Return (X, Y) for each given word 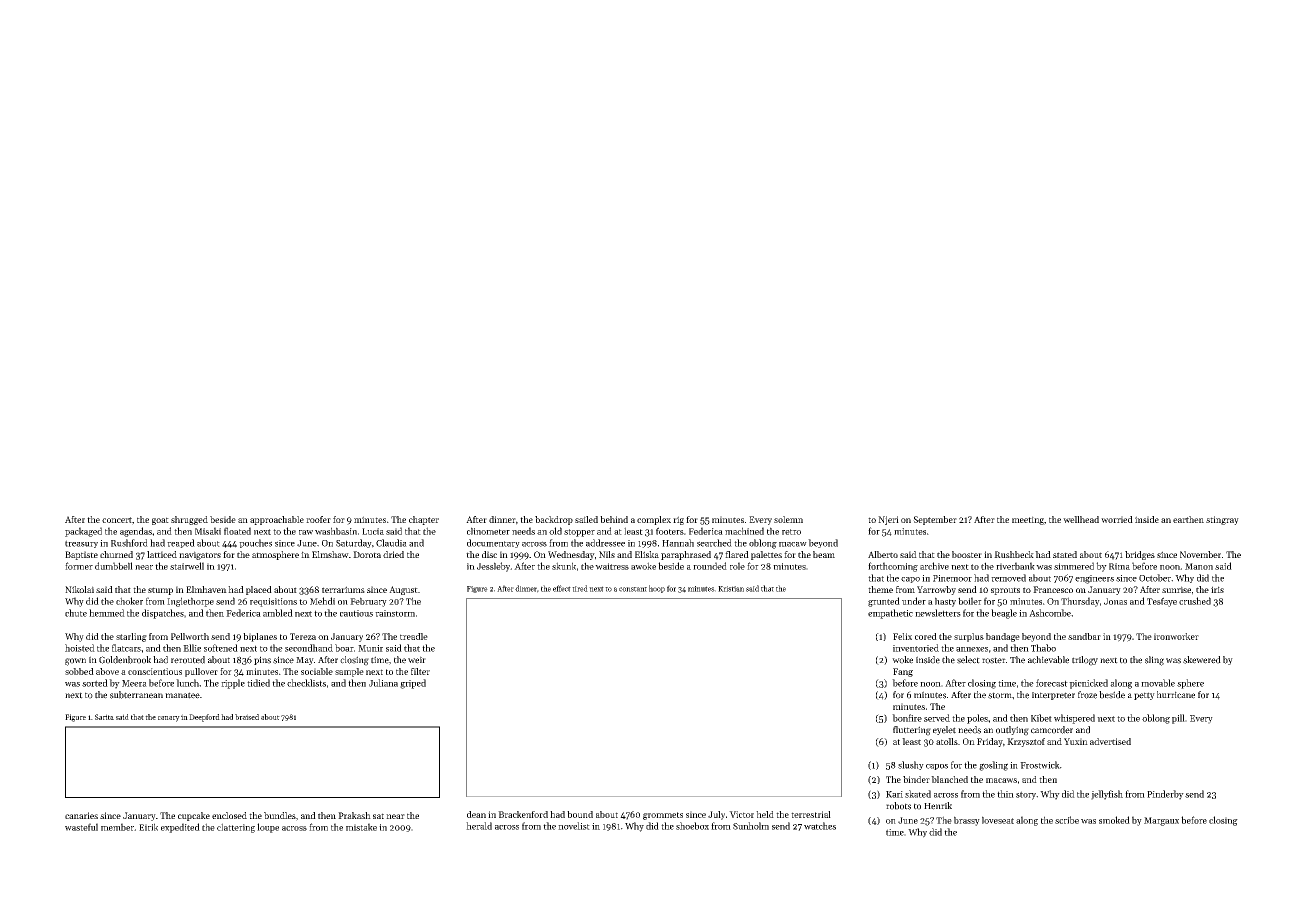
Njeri (888, 520)
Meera (134, 683)
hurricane (1176, 695)
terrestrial (811, 814)
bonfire (907, 718)
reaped (181, 543)
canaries (81, 815)
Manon (1199, 566)
